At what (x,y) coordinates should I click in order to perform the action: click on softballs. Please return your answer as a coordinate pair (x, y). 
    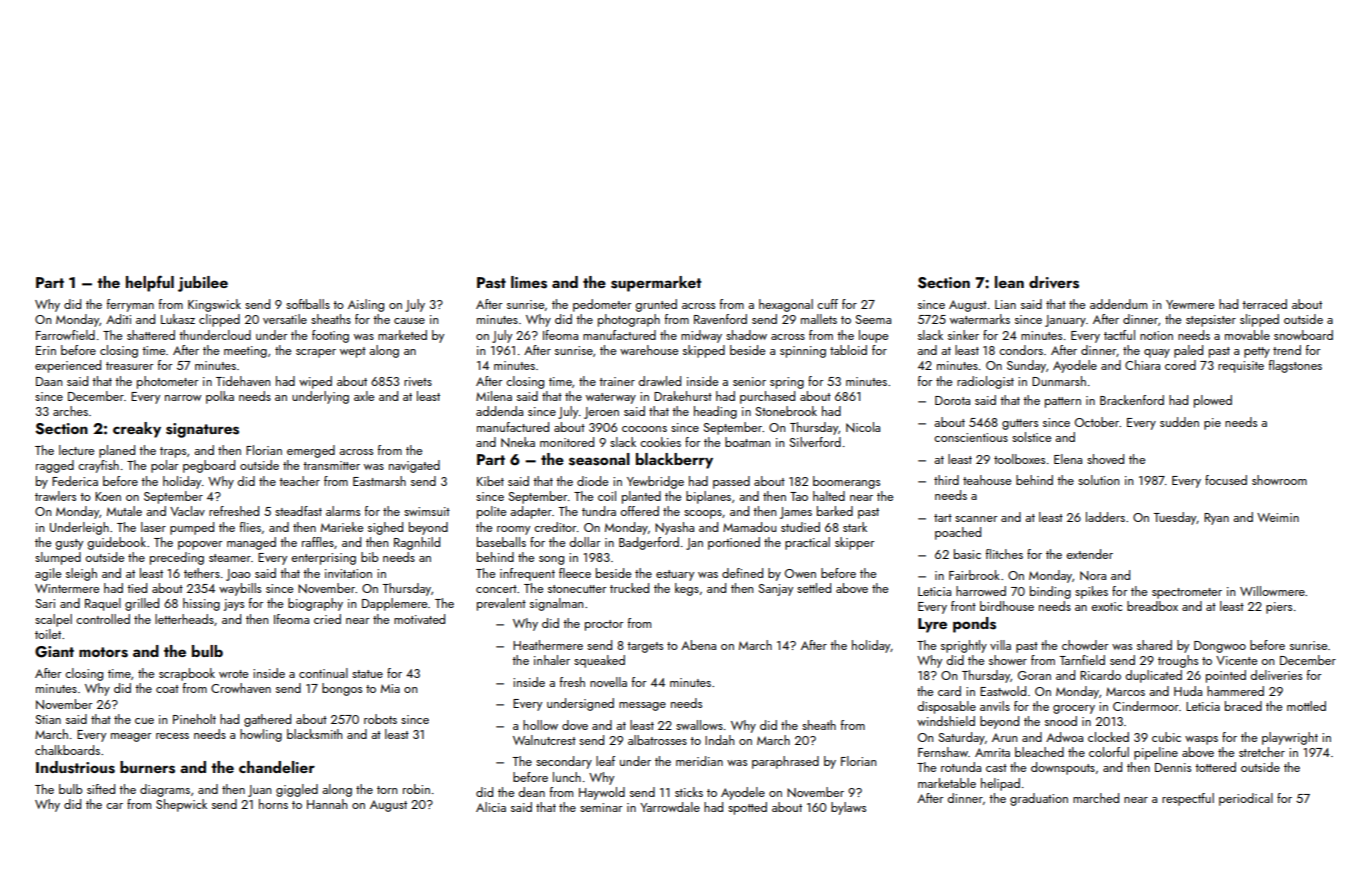
    Looking at the image, I should click on (308, 304).
